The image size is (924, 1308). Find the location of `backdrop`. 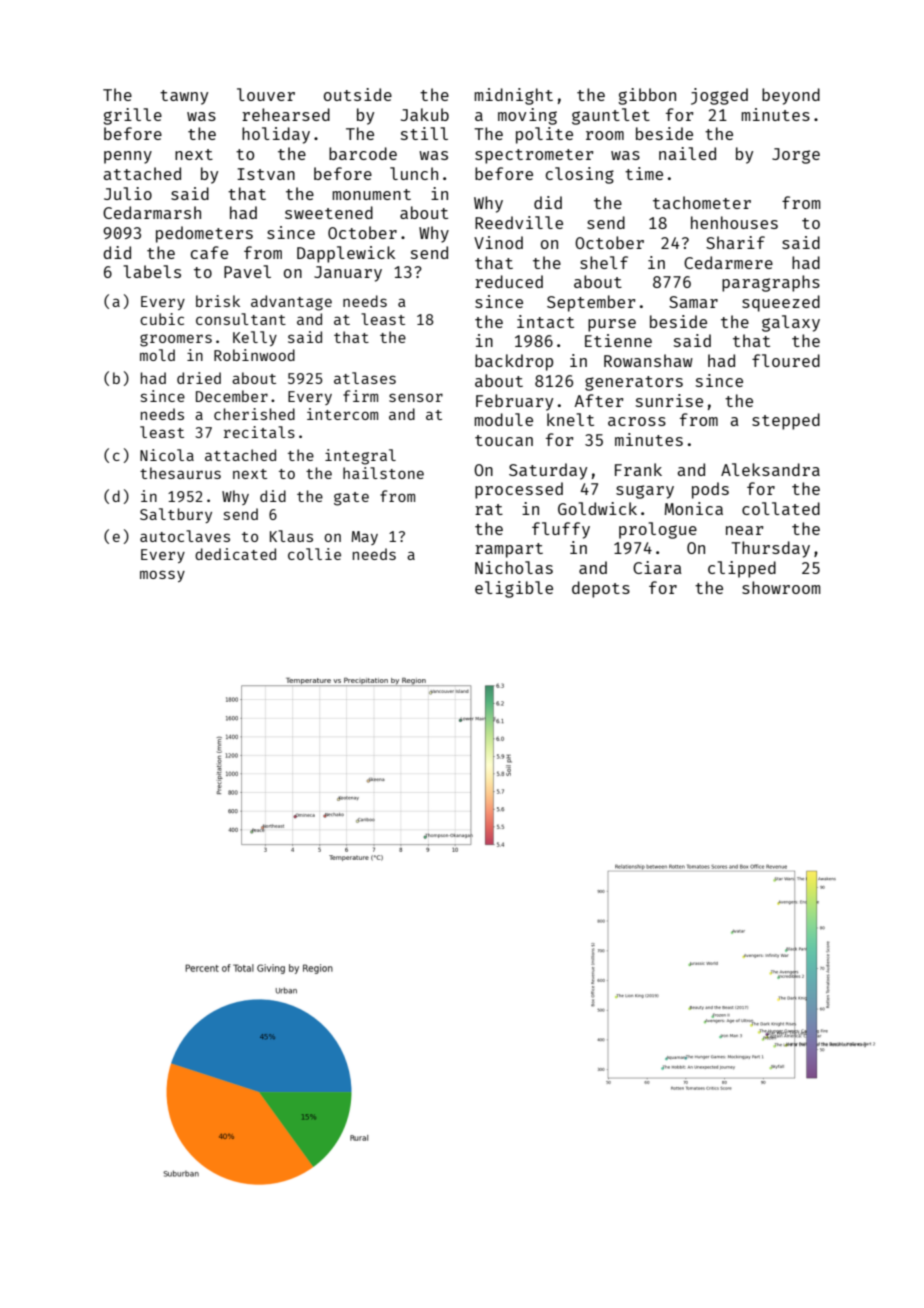

backdrop is located at coordinates (514, 362).
